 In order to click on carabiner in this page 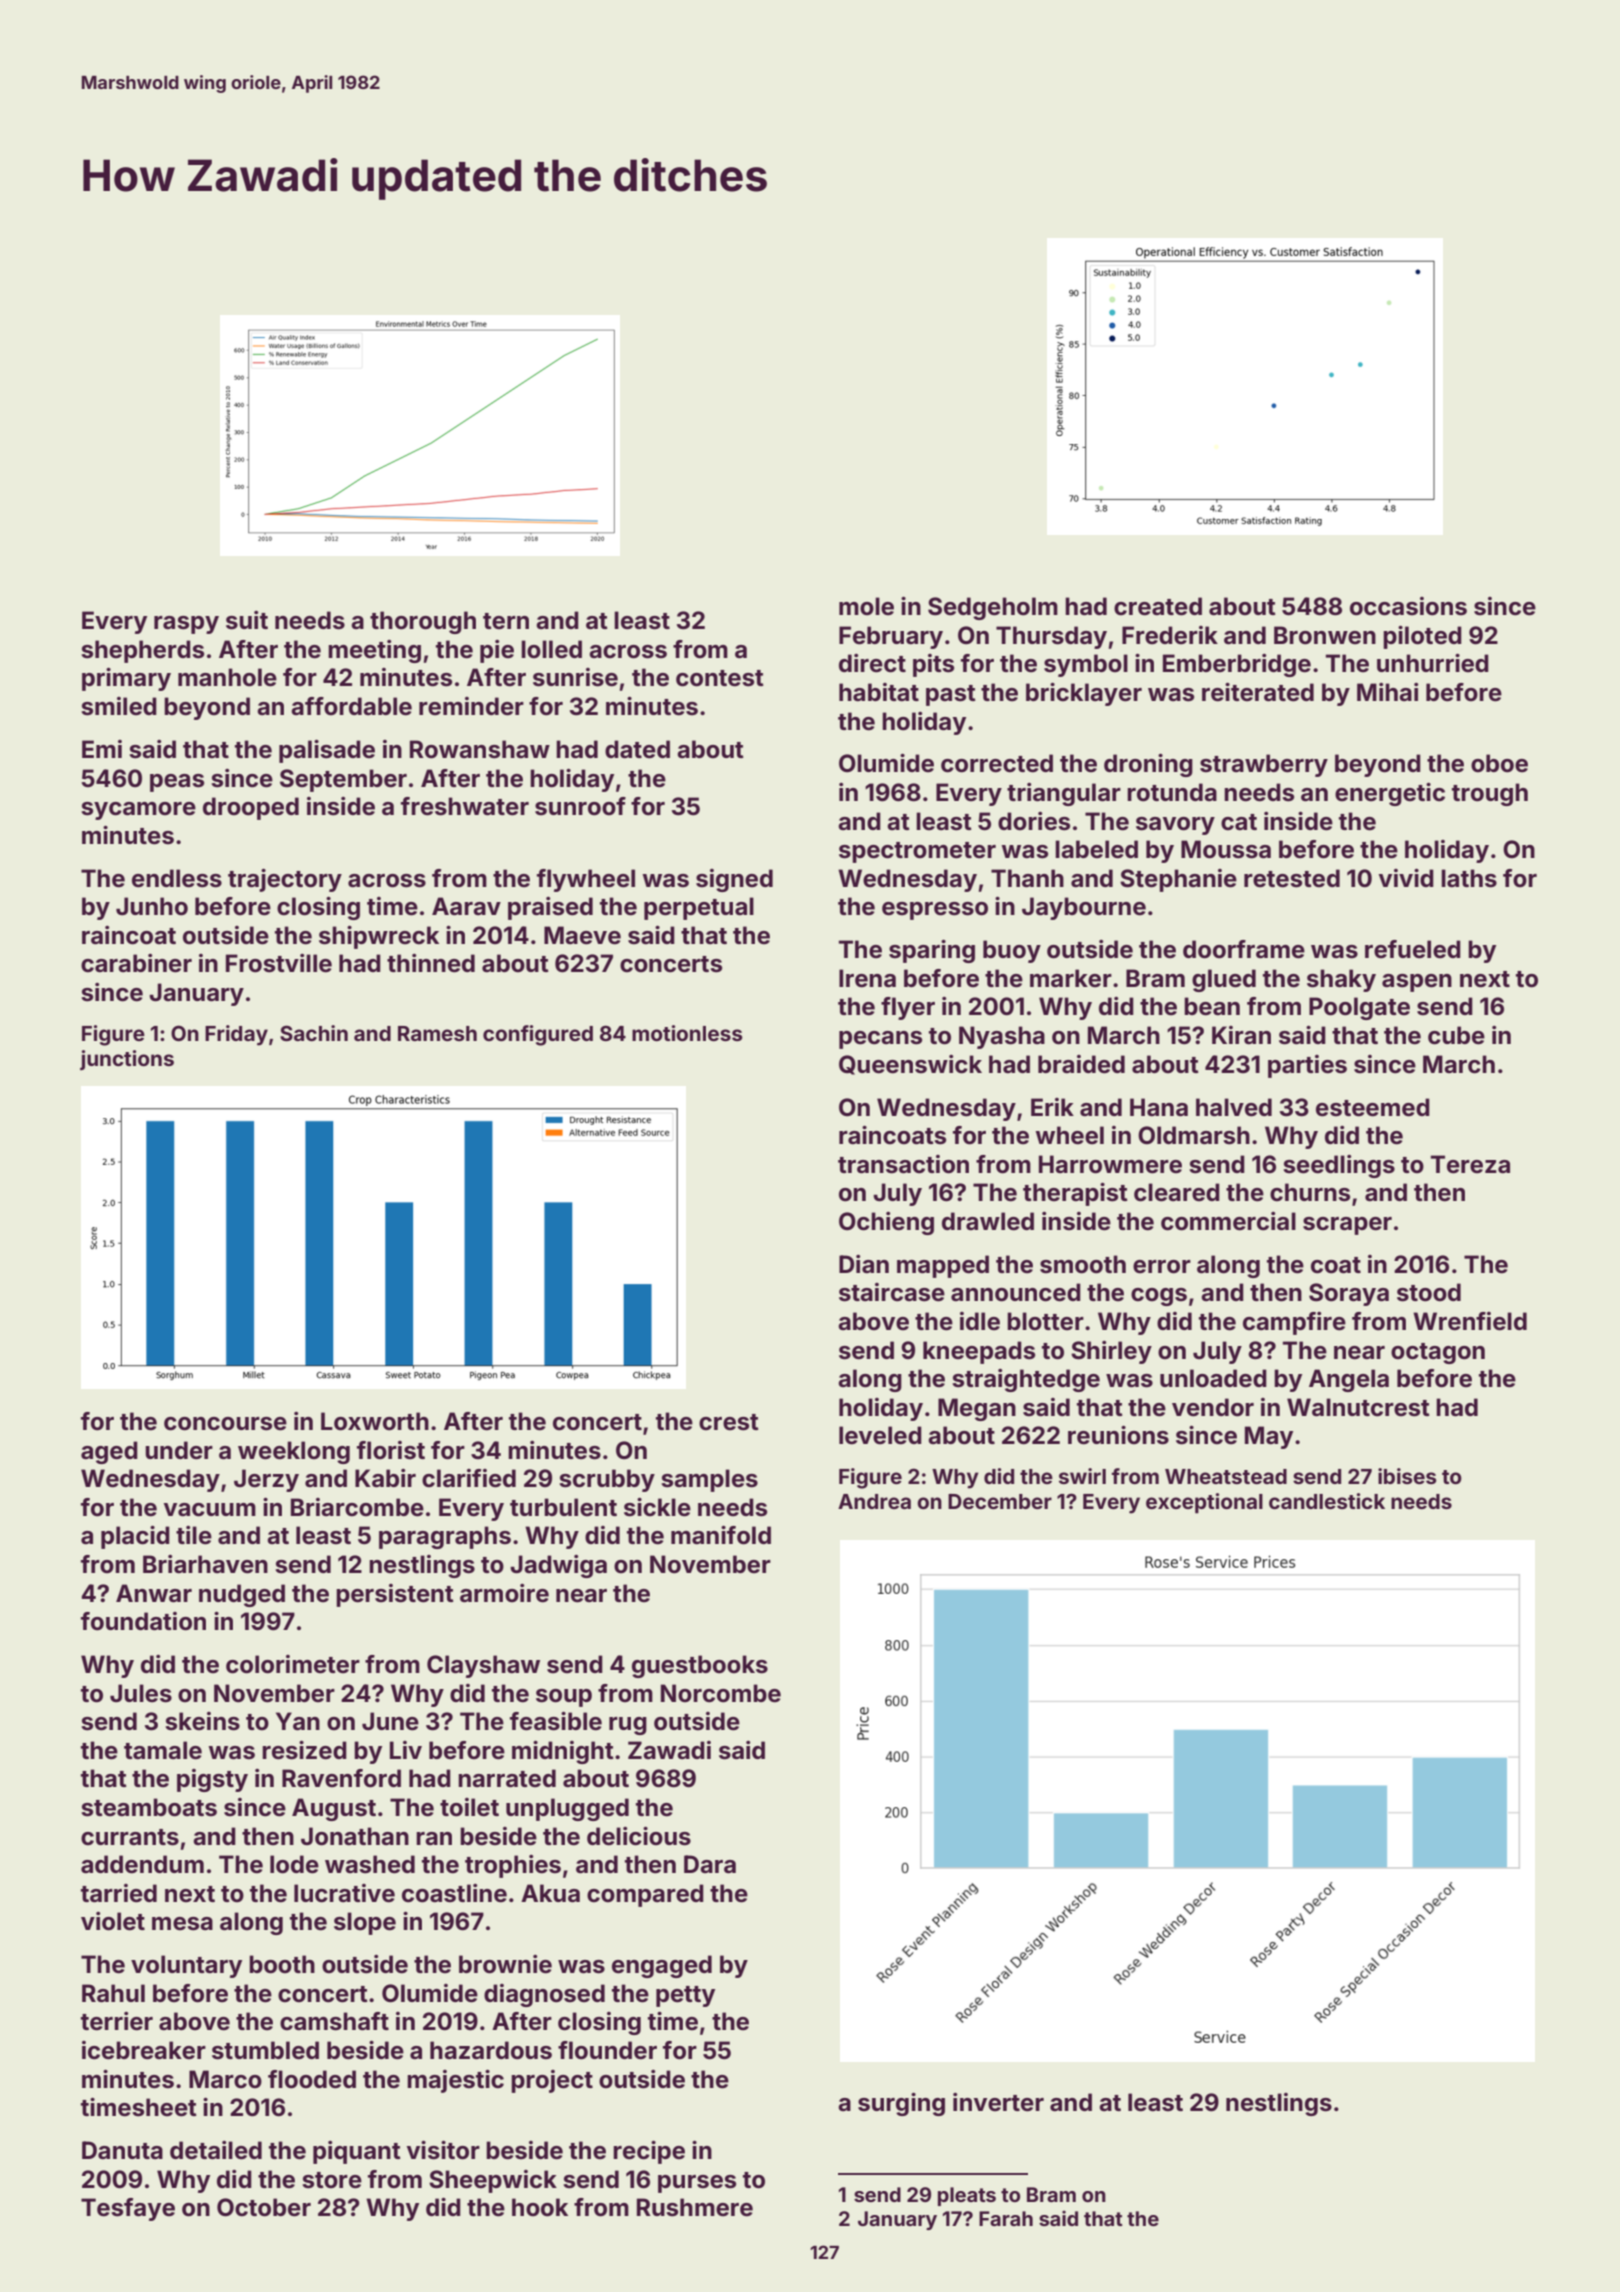, I will do `click(136, 963)`.
